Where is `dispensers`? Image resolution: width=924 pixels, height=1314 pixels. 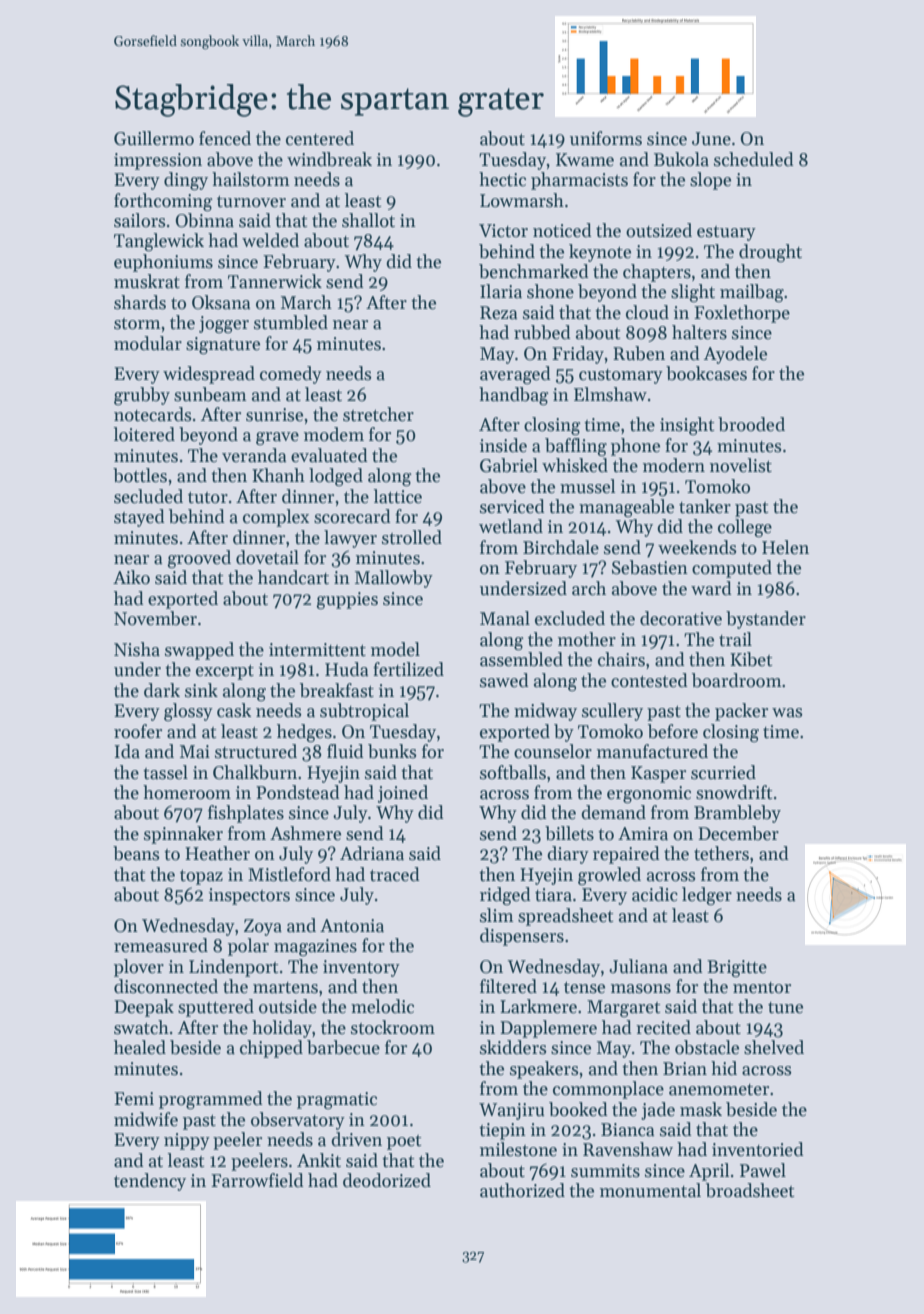 dispensers is located at coordinates (522, 937).
